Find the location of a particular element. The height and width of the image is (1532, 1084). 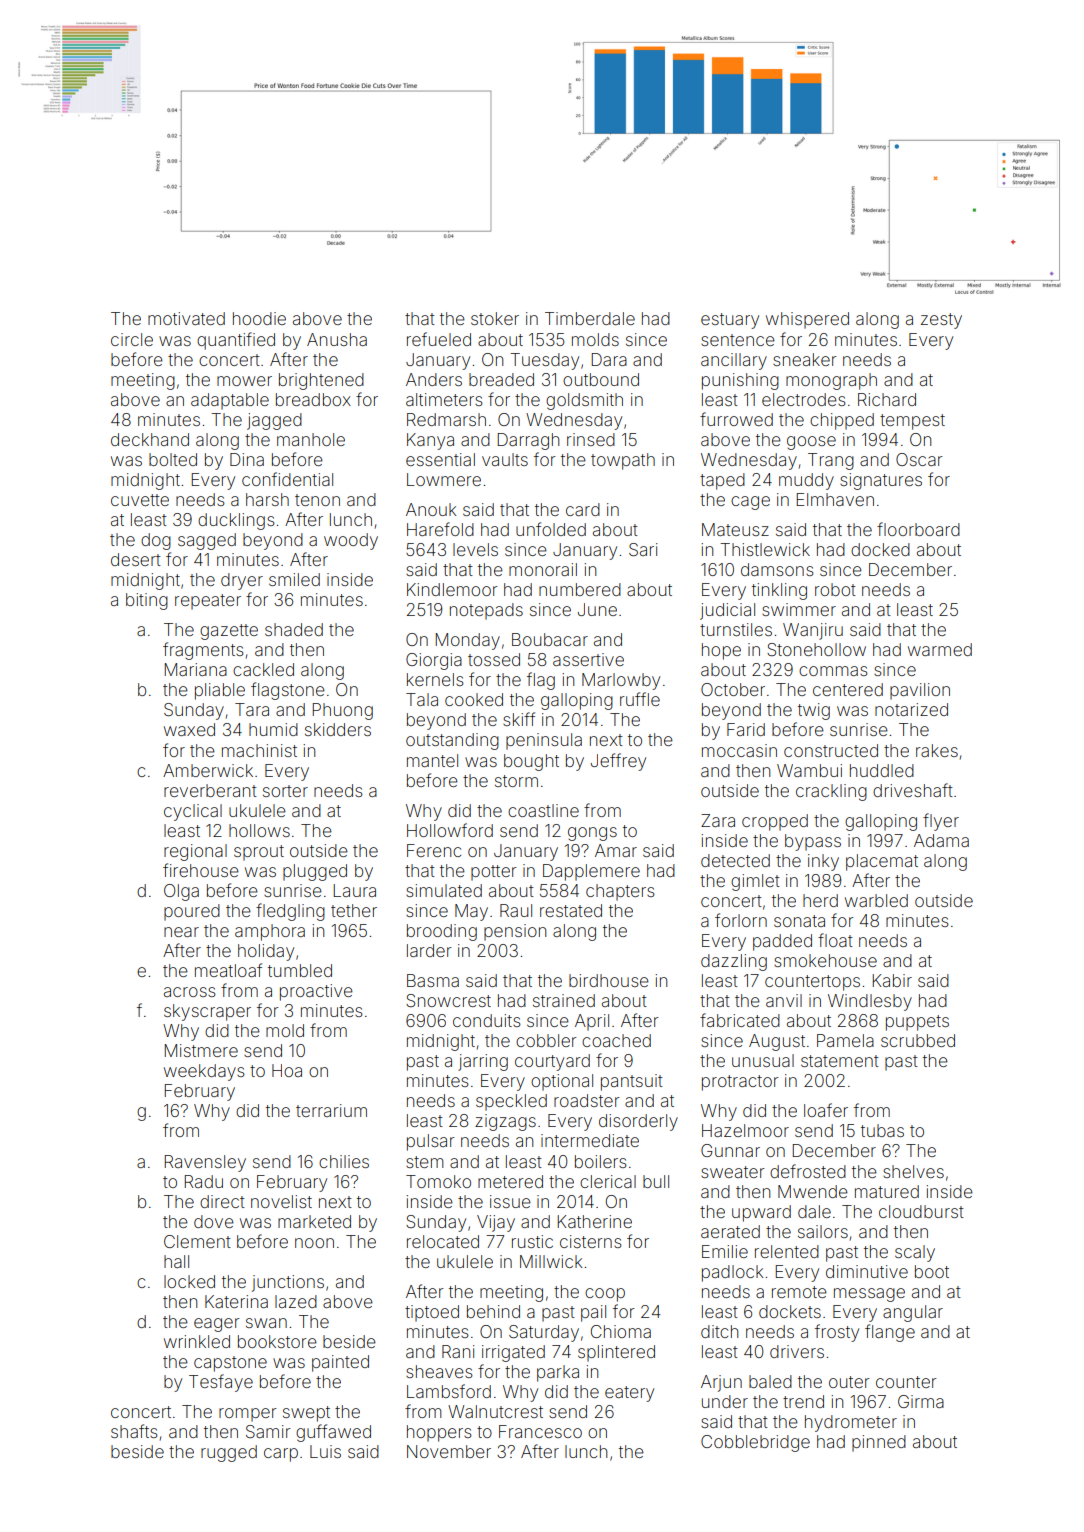

towpath is located at coordinates (623, 461).
